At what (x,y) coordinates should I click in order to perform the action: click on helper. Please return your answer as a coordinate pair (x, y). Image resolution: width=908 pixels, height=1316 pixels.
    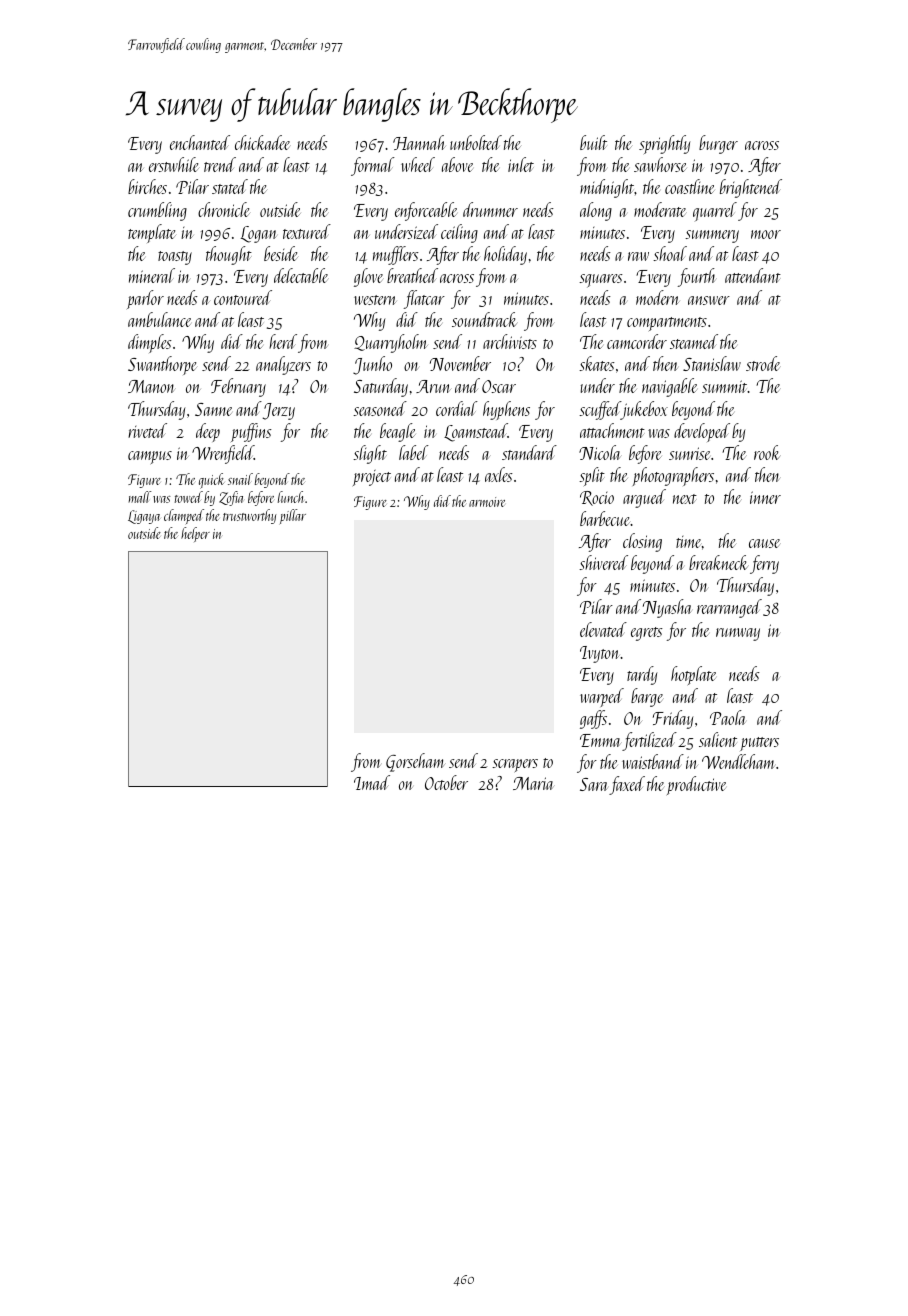
    Looking at the image, I should click on (195, 534).
